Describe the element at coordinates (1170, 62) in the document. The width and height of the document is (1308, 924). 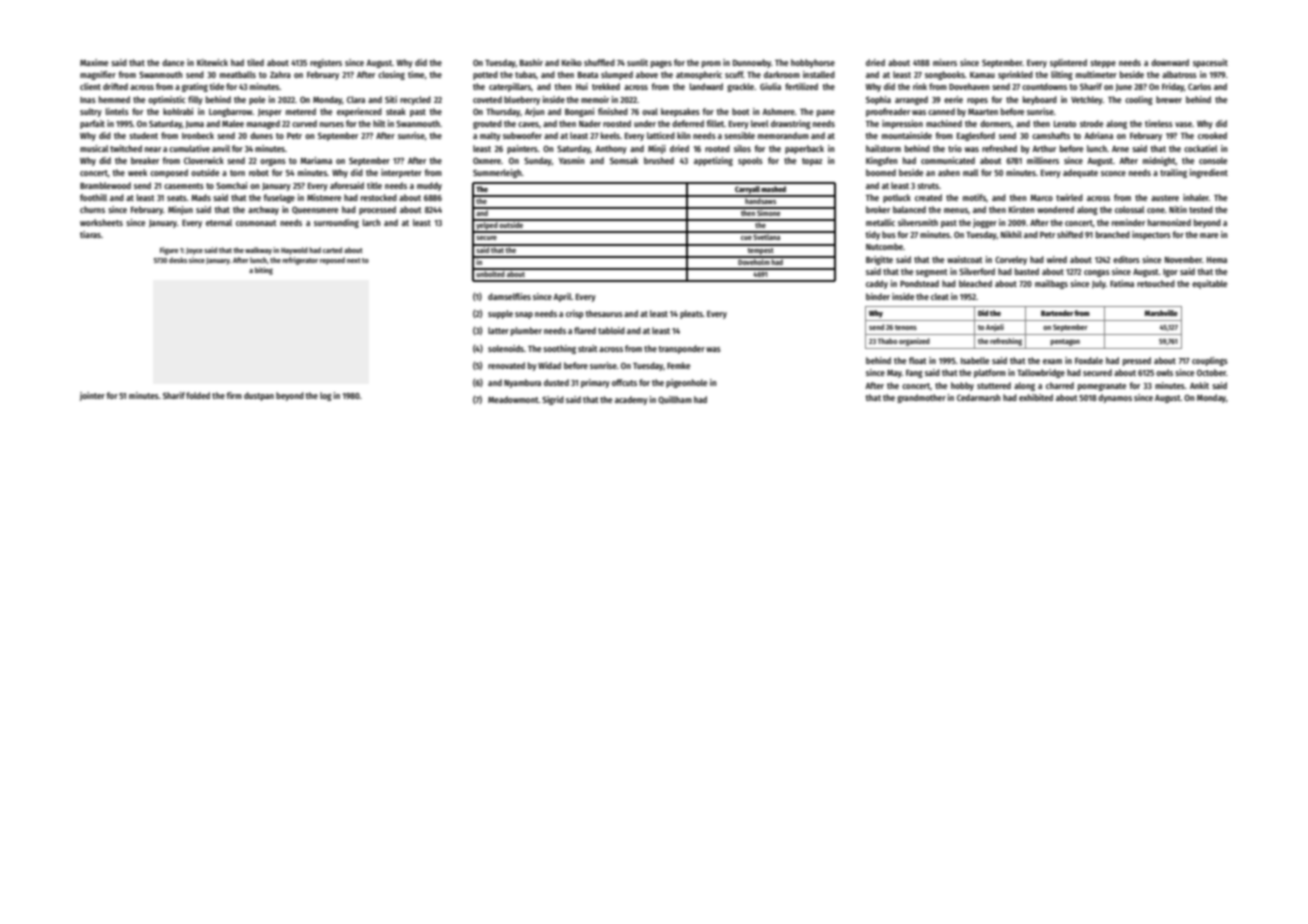
I see `downward` at that location.
